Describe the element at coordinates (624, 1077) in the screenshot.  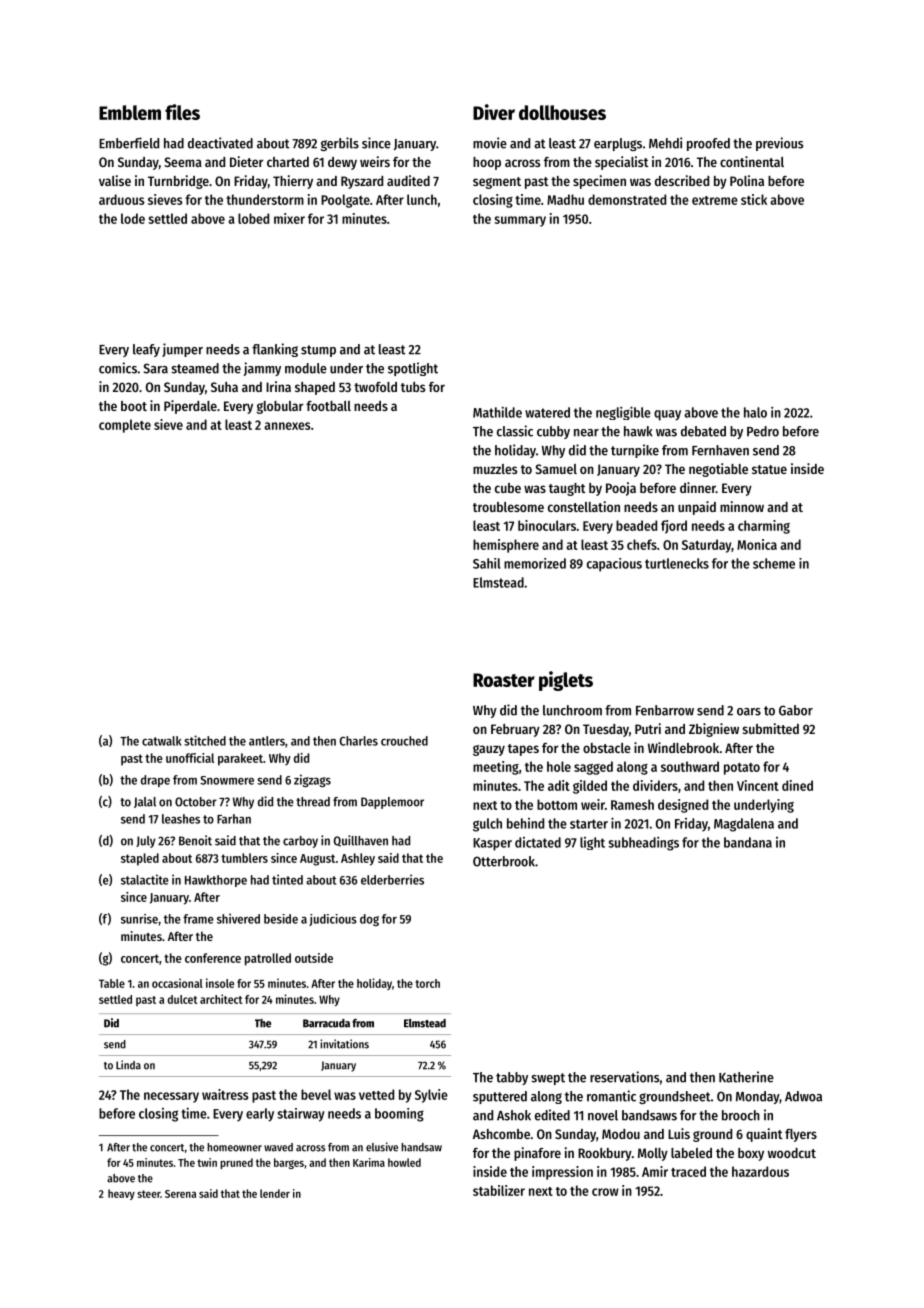
I see `reservations` at that location.
